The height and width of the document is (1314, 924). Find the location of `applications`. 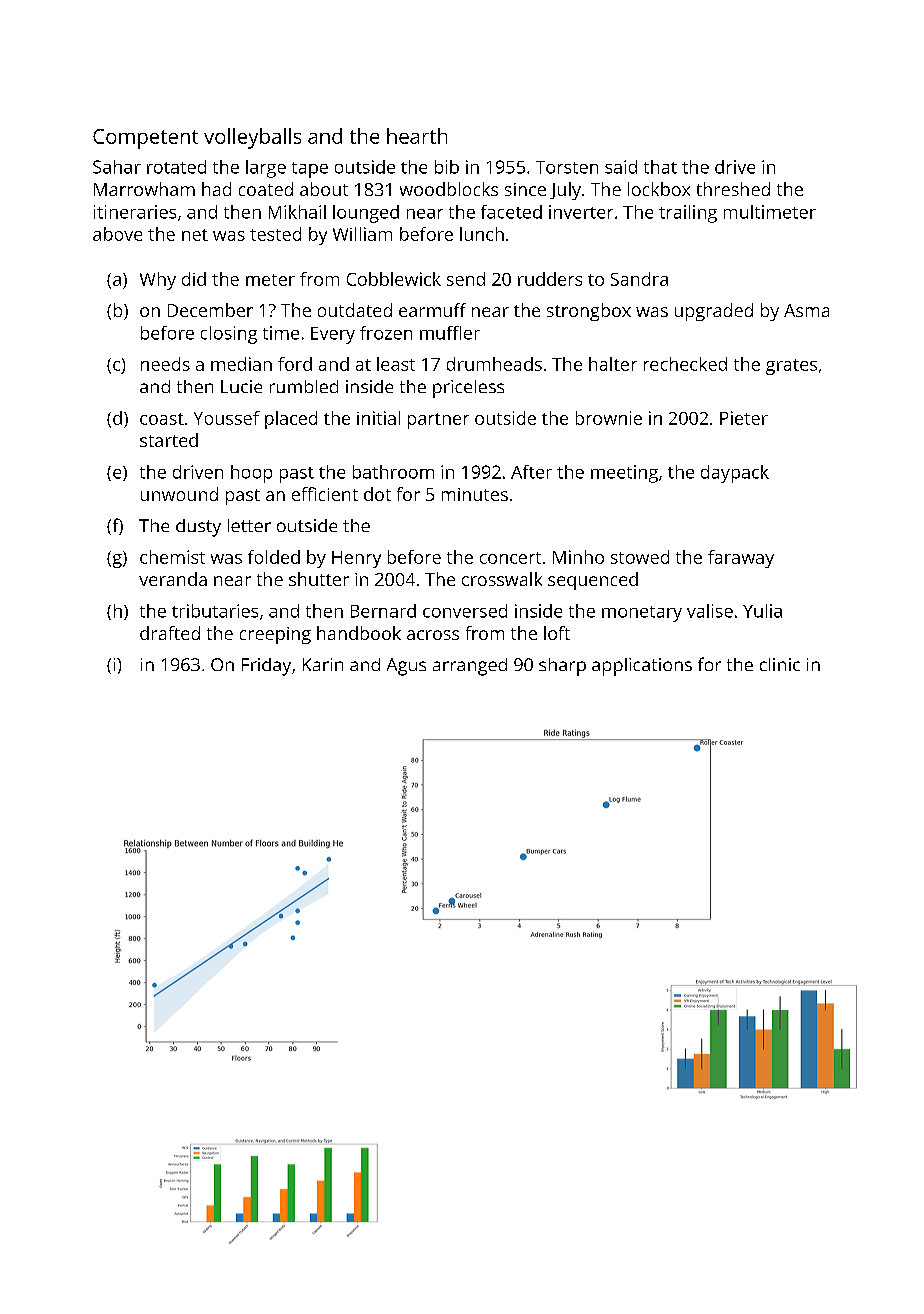

applications is located at coordinates (642, 667).
